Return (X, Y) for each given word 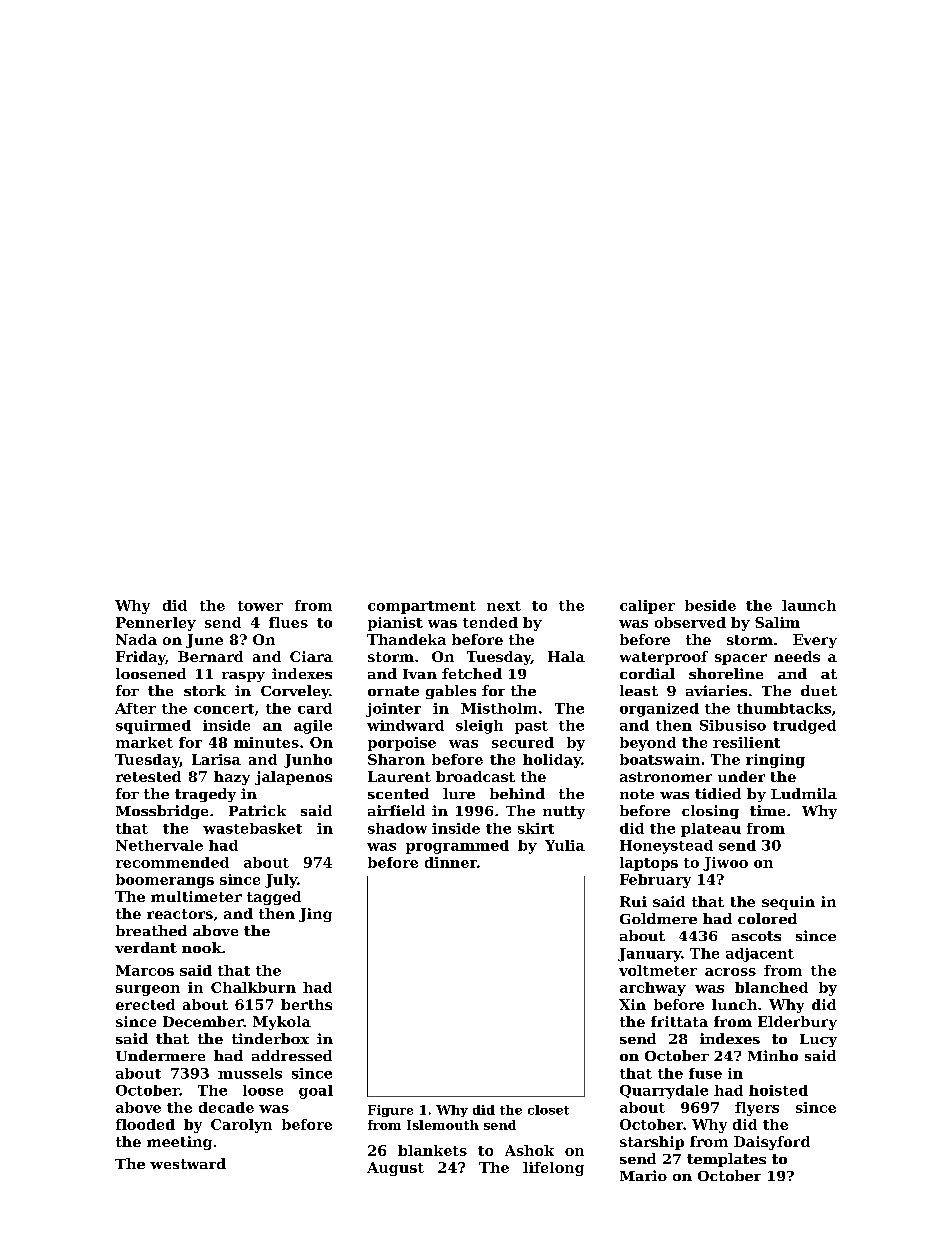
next (504, 606)
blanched (771, 987)
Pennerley (156, 624)
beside (710, 605)
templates (726, 1160)
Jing (315, 915)
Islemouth (443, 1125)
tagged (274, 898)
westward (188, 1163)
